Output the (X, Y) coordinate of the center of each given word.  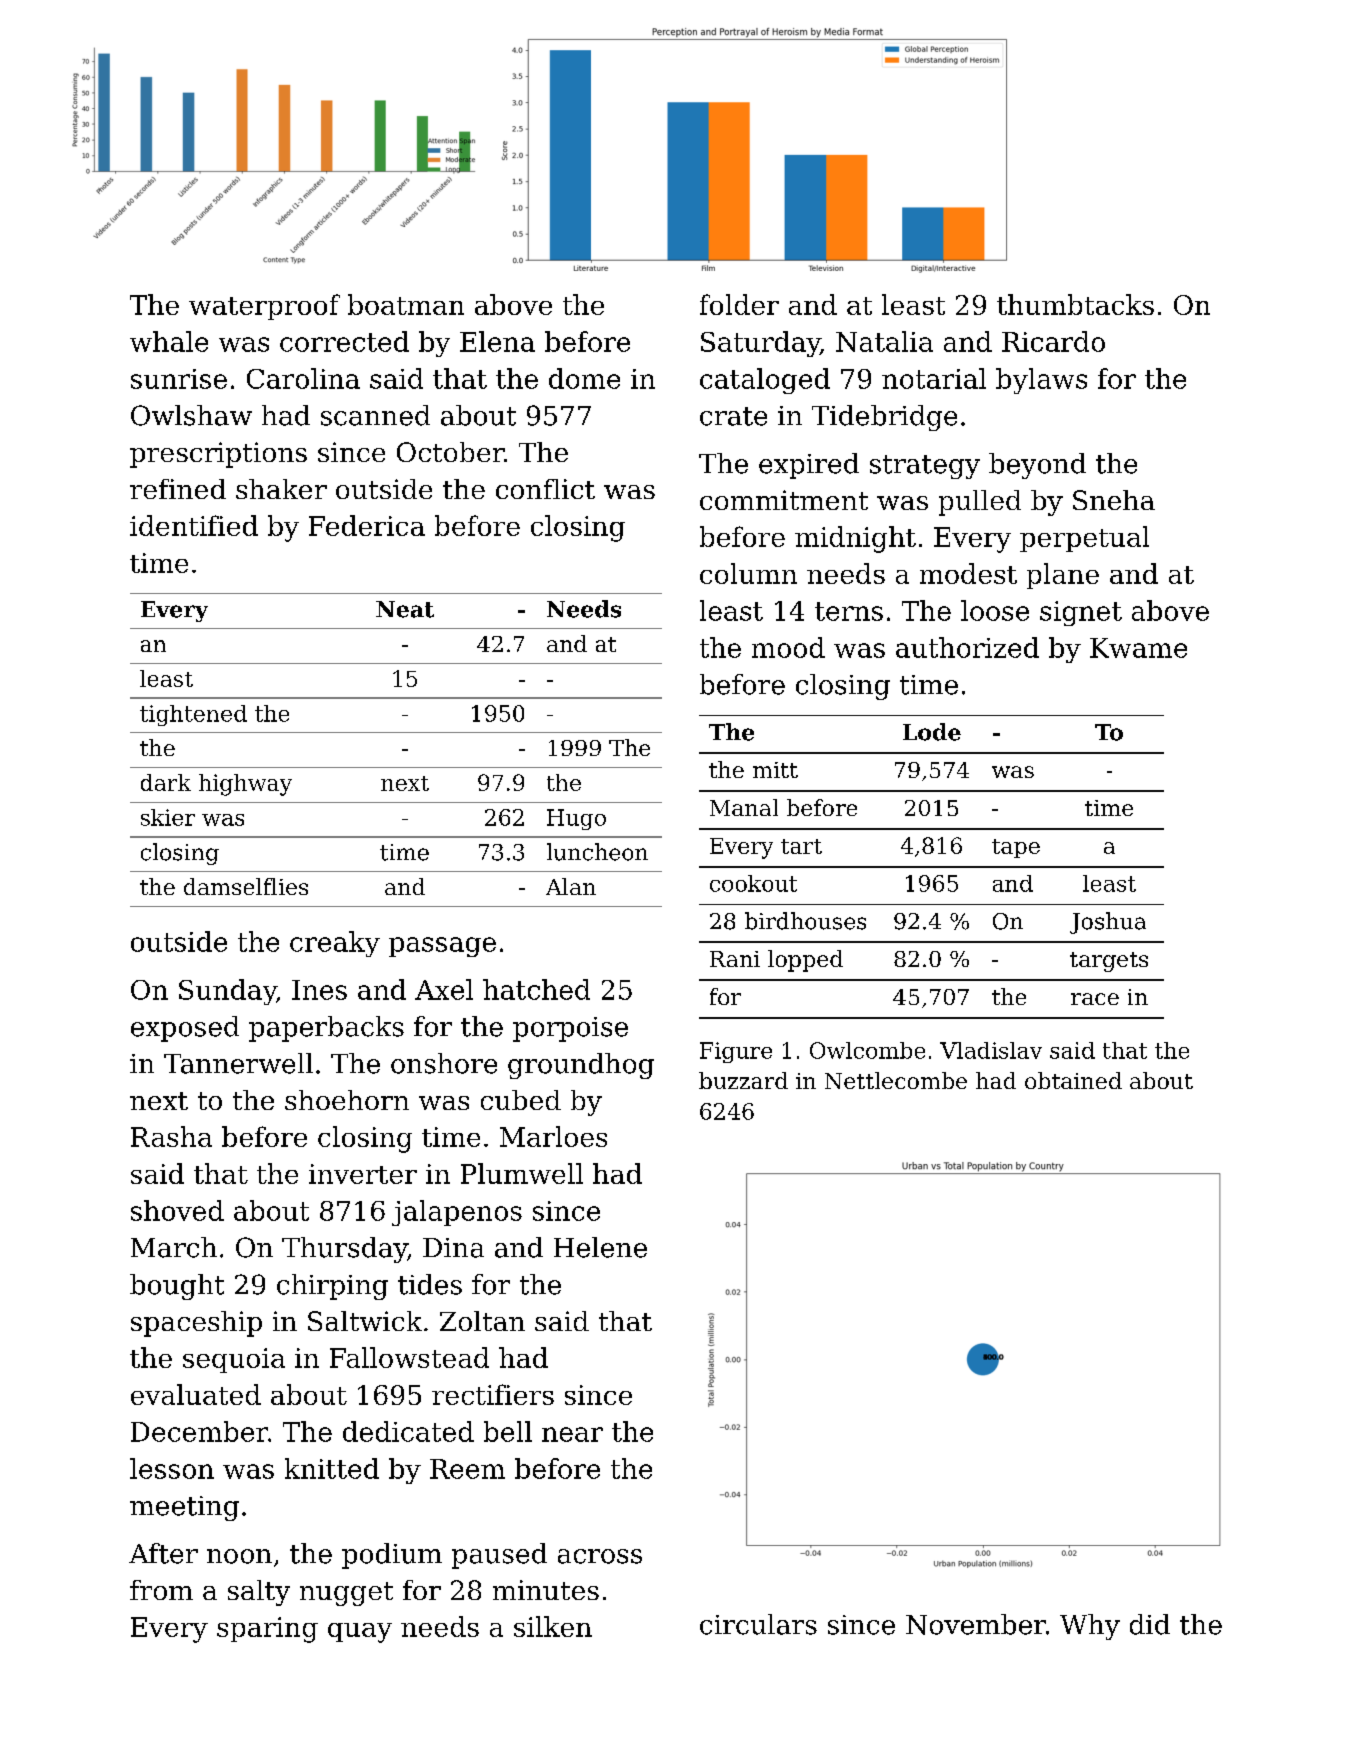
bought (177, 1287)
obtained (1073, 1080)
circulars (758, 1624)
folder (739, 304)
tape (1016, 848)
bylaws (1041, 381)
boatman (406, 304)
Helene (600, 1247)
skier (168, 817)
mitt (775, 770)
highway (245, 785)
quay (360, 1633)
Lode (932, 732)
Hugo (576, 819)
